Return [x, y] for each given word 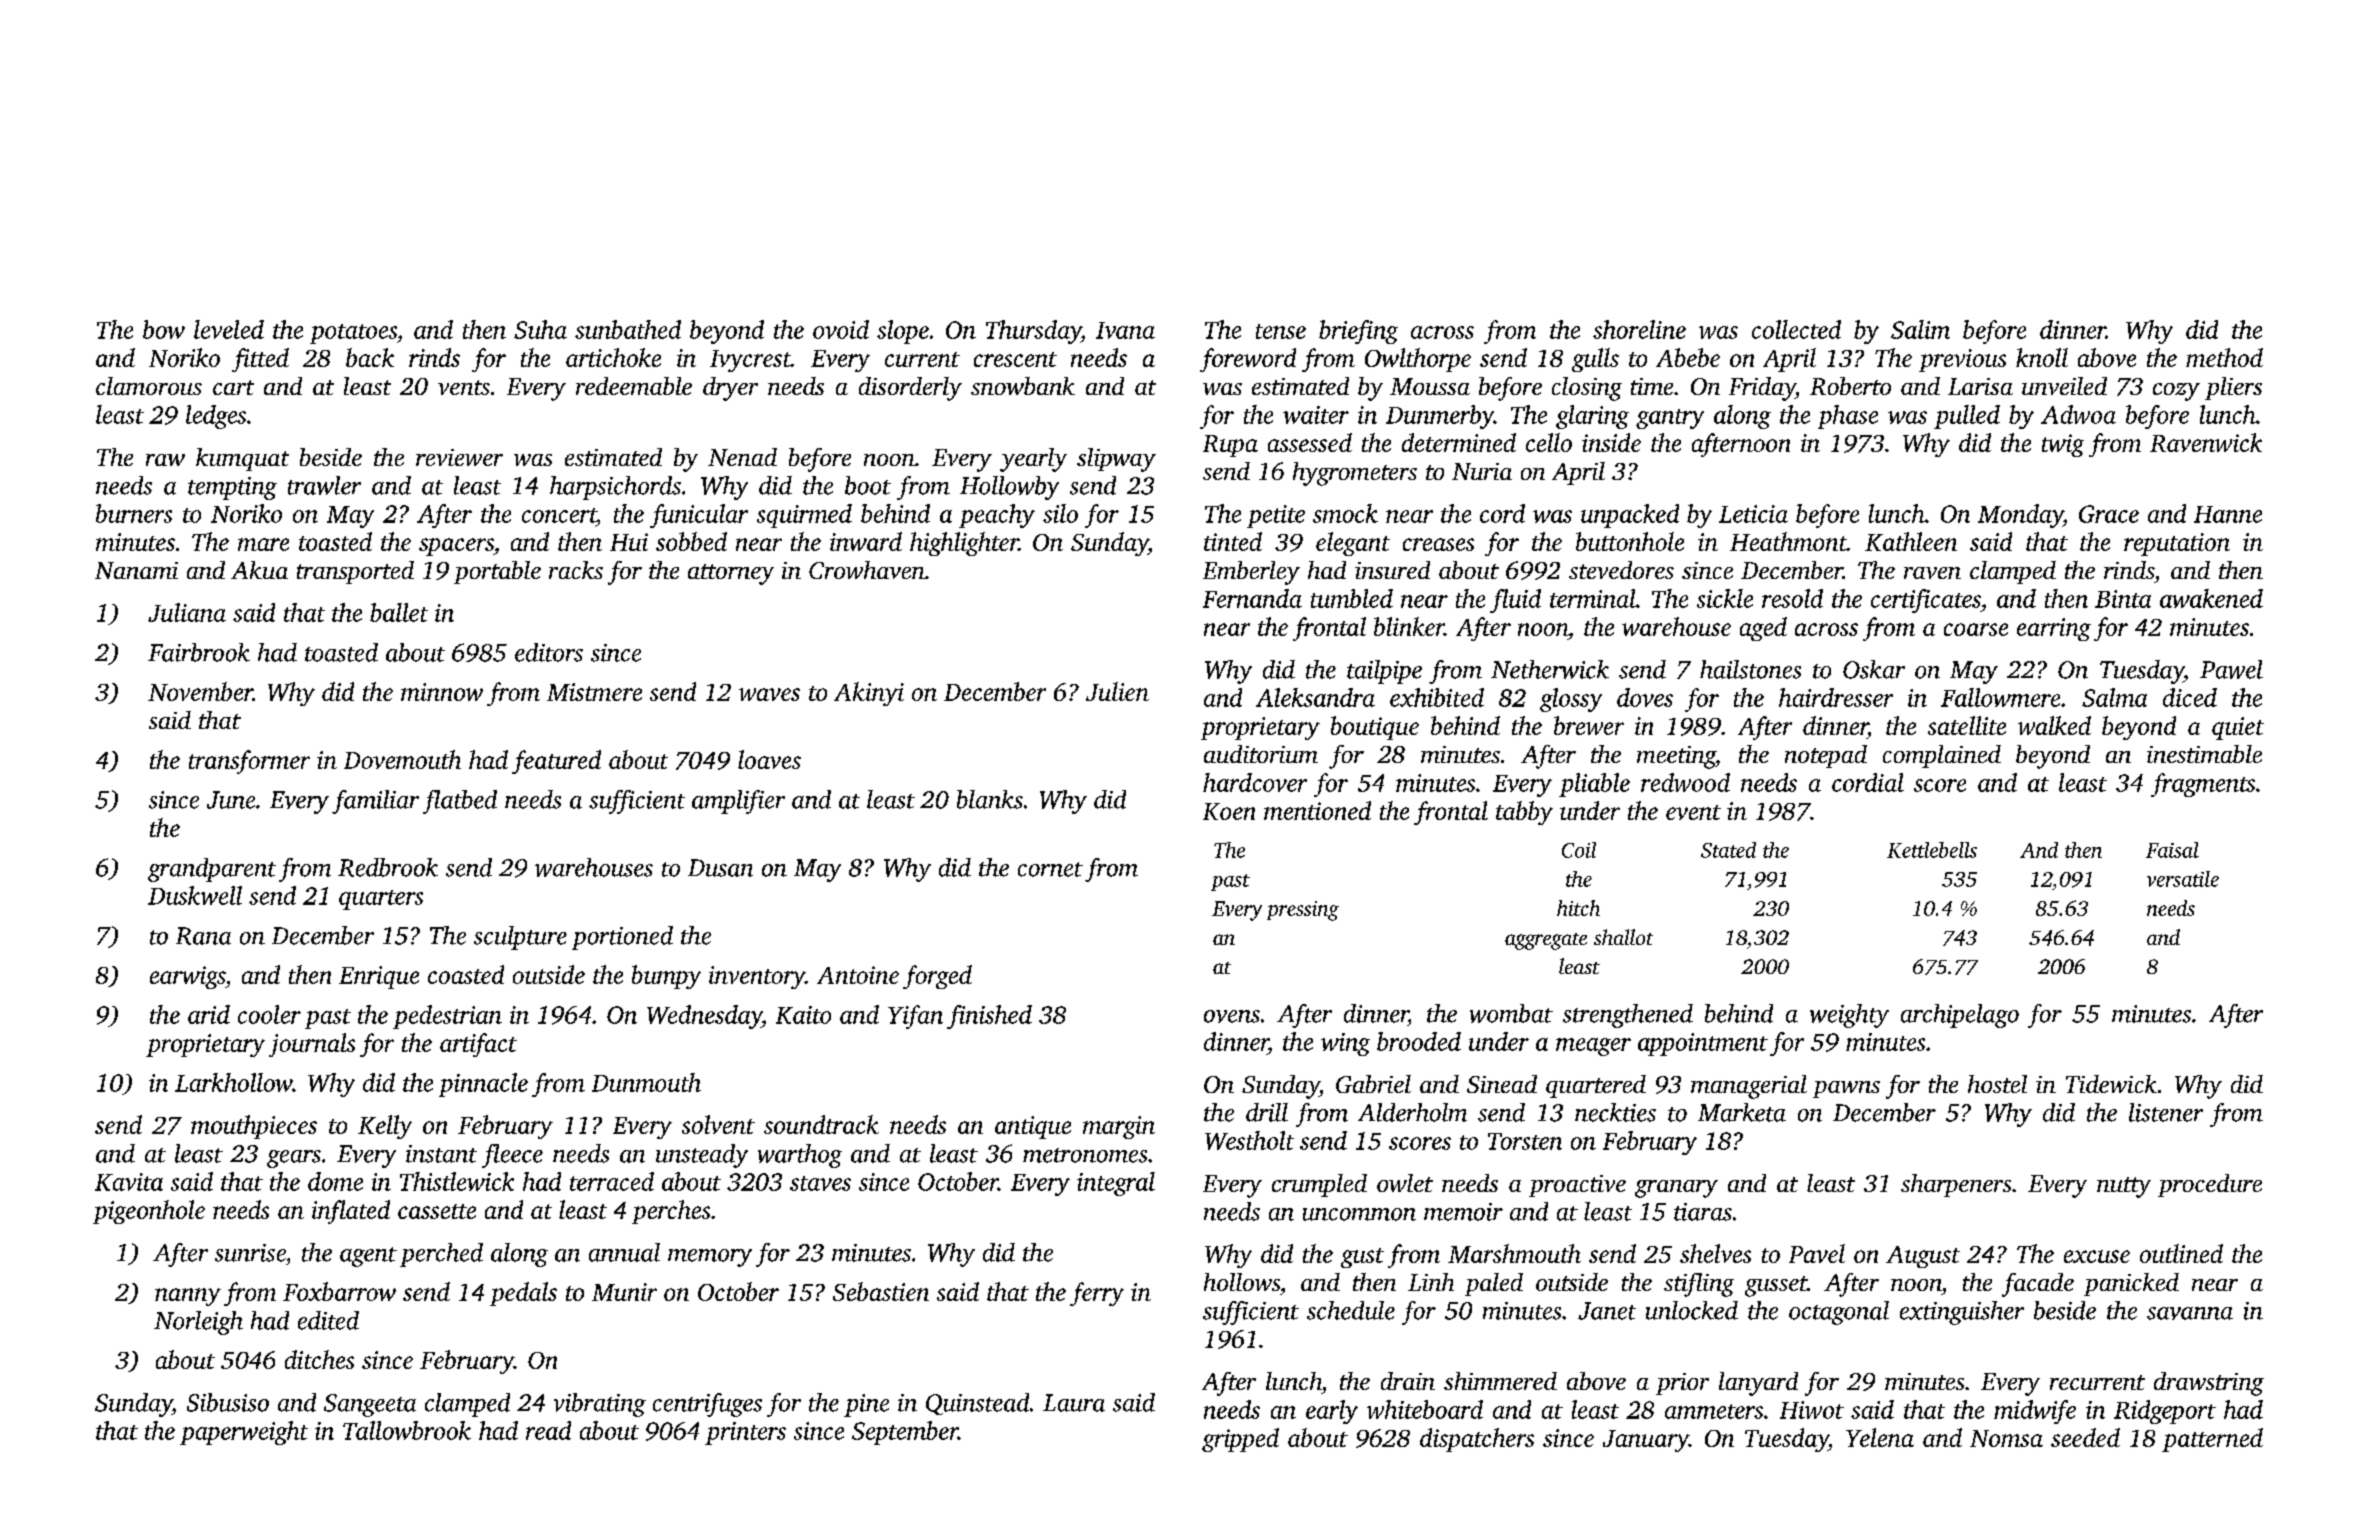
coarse [1976, 629]
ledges [216, 417]
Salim [1920, 329]
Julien [1117, 691]
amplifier [738, 802]
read [548, 1430]
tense [1281, 331]
